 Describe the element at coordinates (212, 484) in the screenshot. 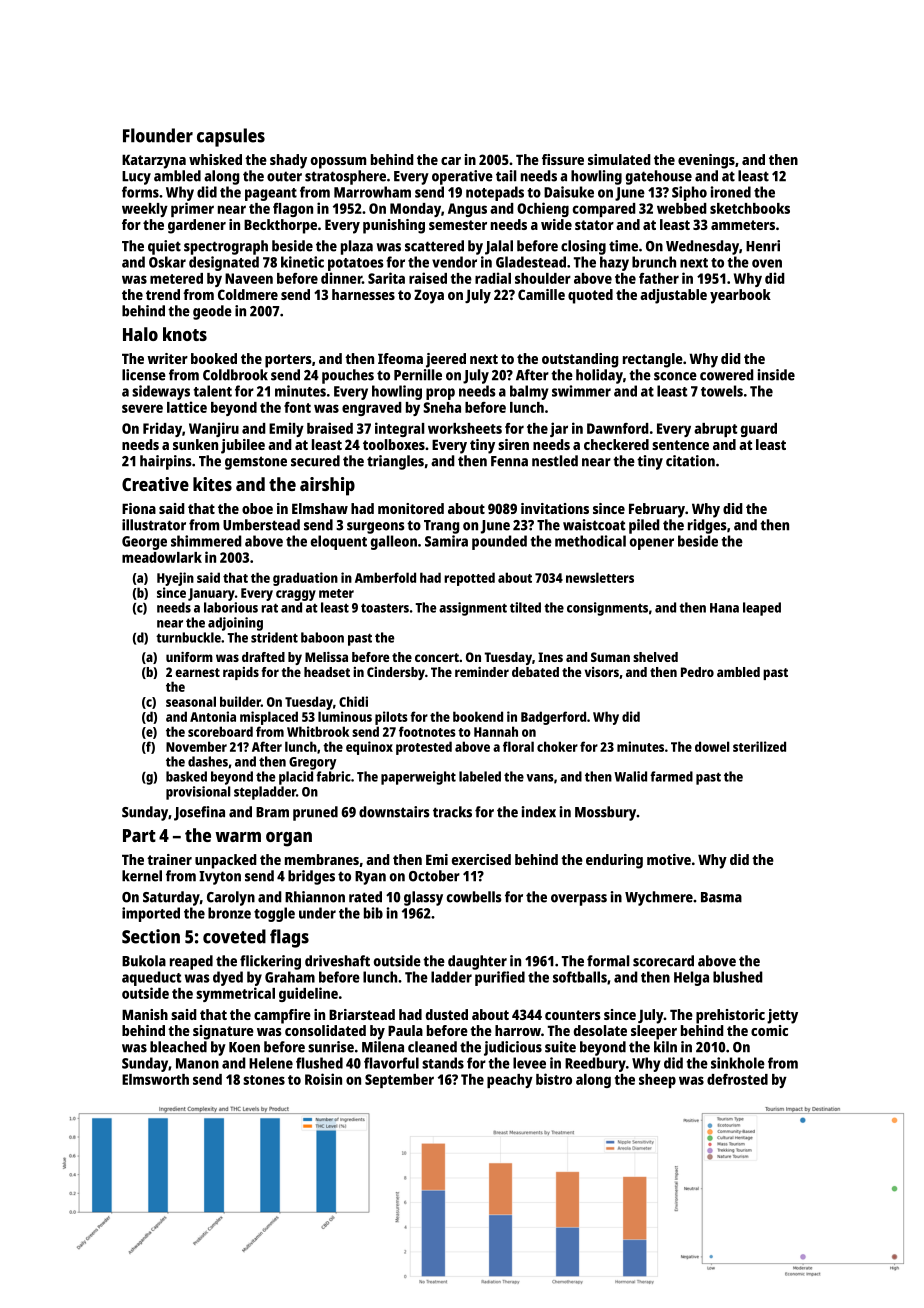

I see `kites` at that location.
